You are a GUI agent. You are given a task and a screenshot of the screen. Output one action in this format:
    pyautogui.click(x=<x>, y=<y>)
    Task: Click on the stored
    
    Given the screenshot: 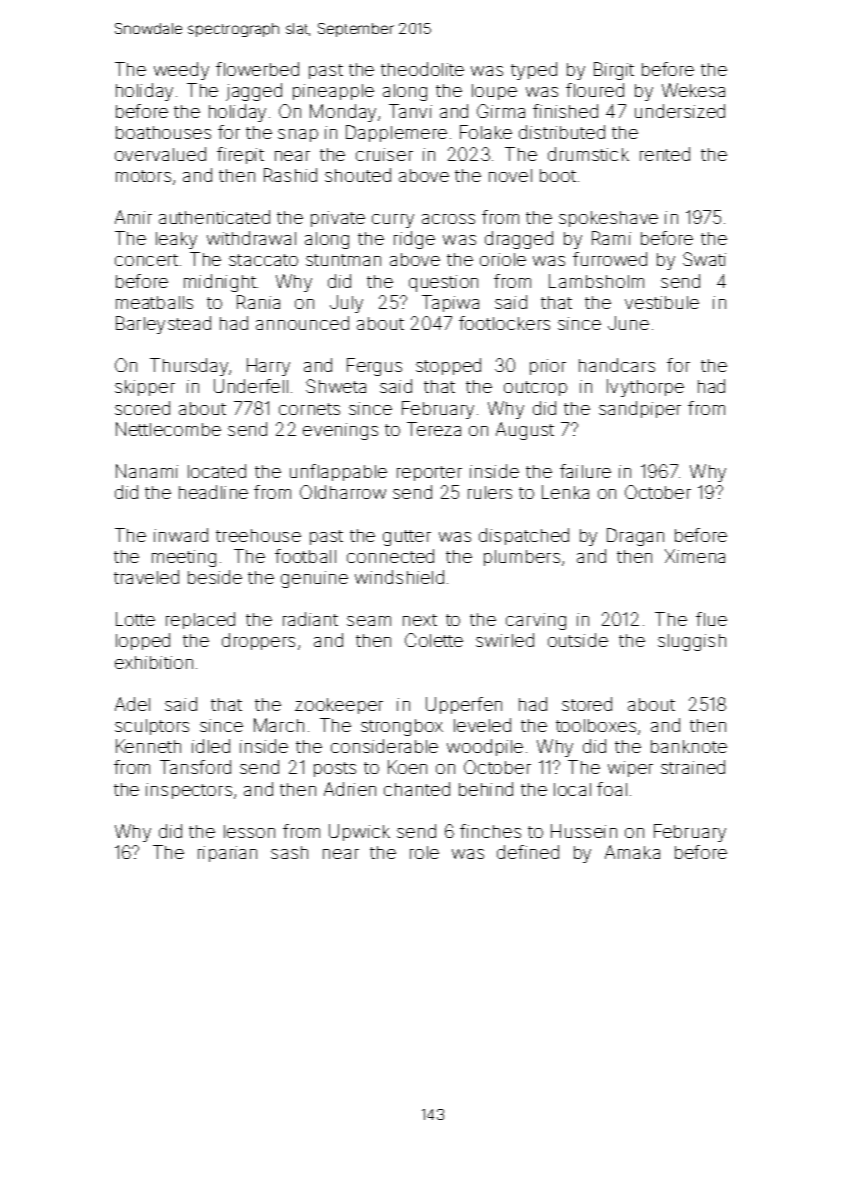 What is the action you would take?
    pyautogui.click(x=587, y=704)
